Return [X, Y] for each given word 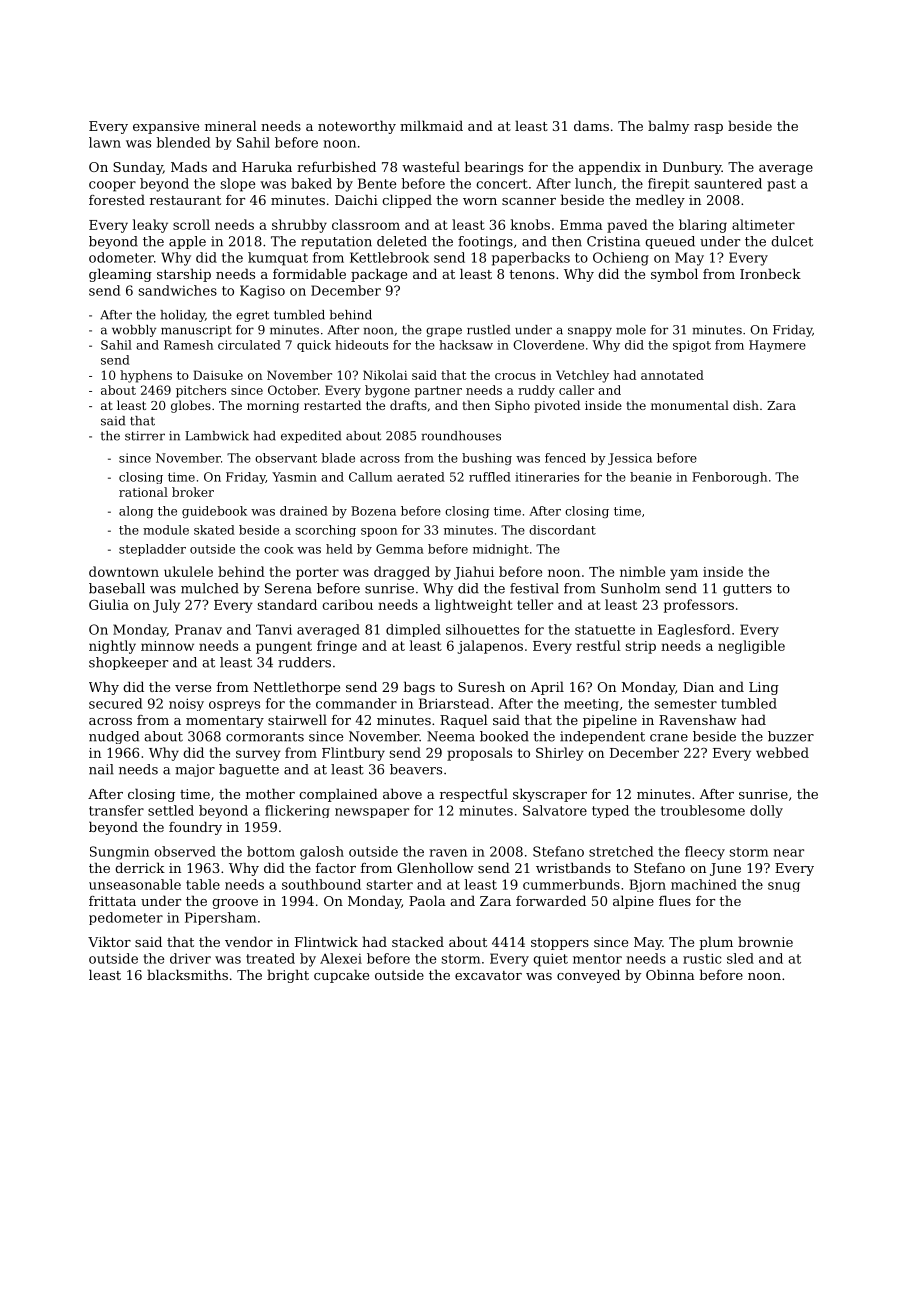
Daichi [356, 199]
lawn [105, 142]
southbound [321, 884]
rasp [708, 129]
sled [740, 958]
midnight [501, 550]
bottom [271, 851]
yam [684, 574]
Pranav [198, 629]
